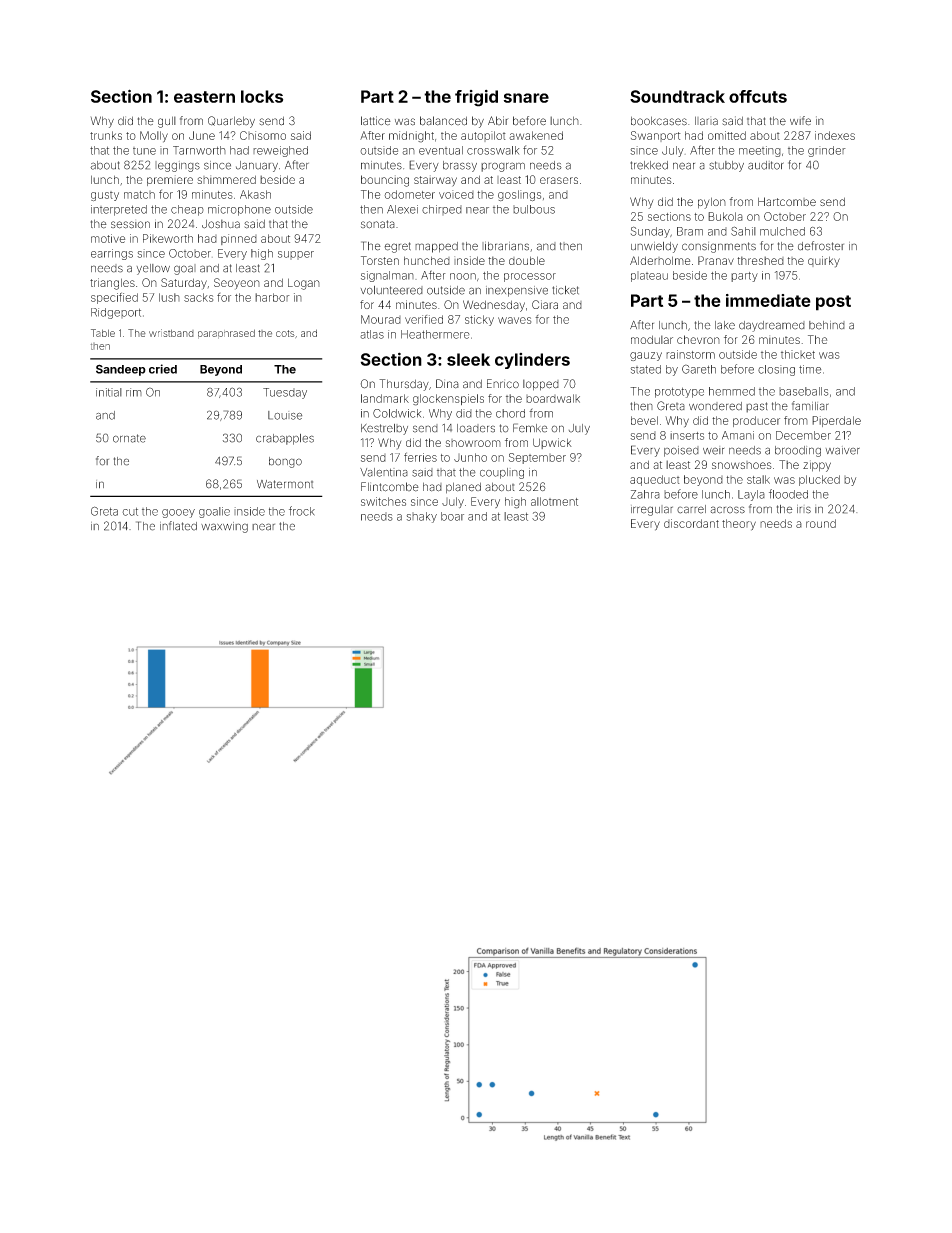 The image size is (952, 1233). I want to click on familiar, so click(810, 406).
